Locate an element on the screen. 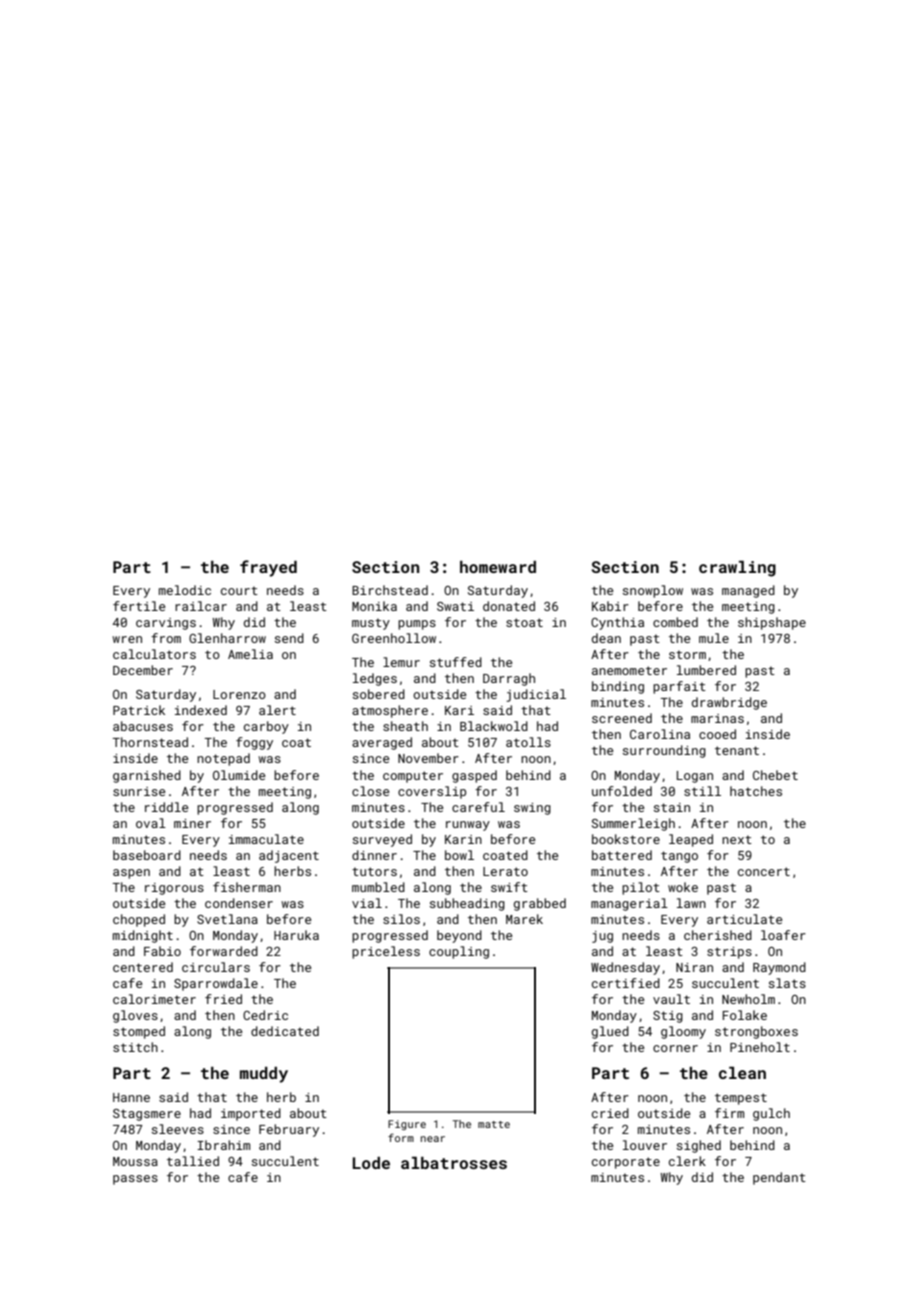 Image resolution: width=924 pixels, height=1308 pixels. Ibrahim is located at coordinates (223, 1145).
